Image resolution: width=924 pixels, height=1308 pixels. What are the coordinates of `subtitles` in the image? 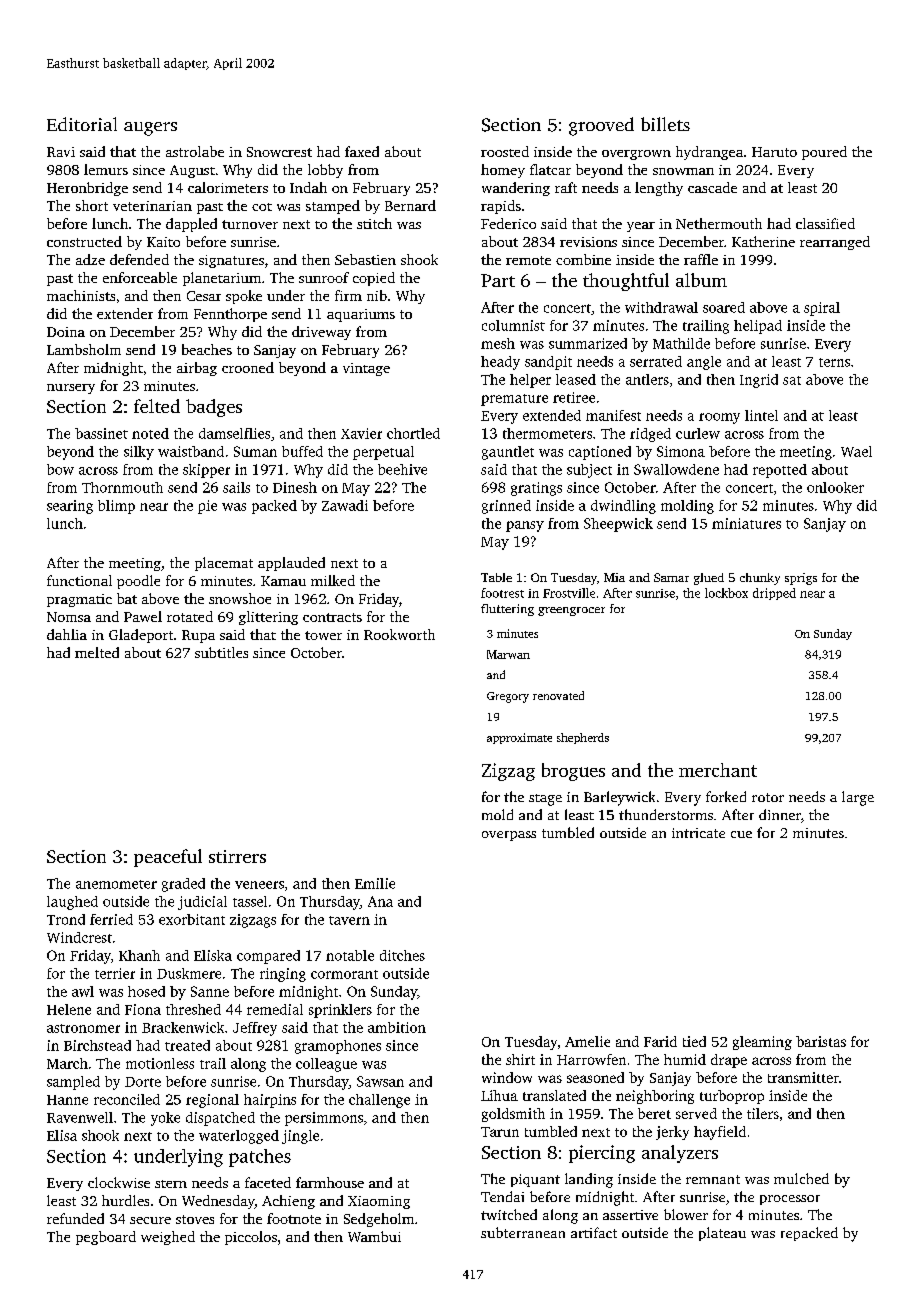 It's located at (221, 652).
